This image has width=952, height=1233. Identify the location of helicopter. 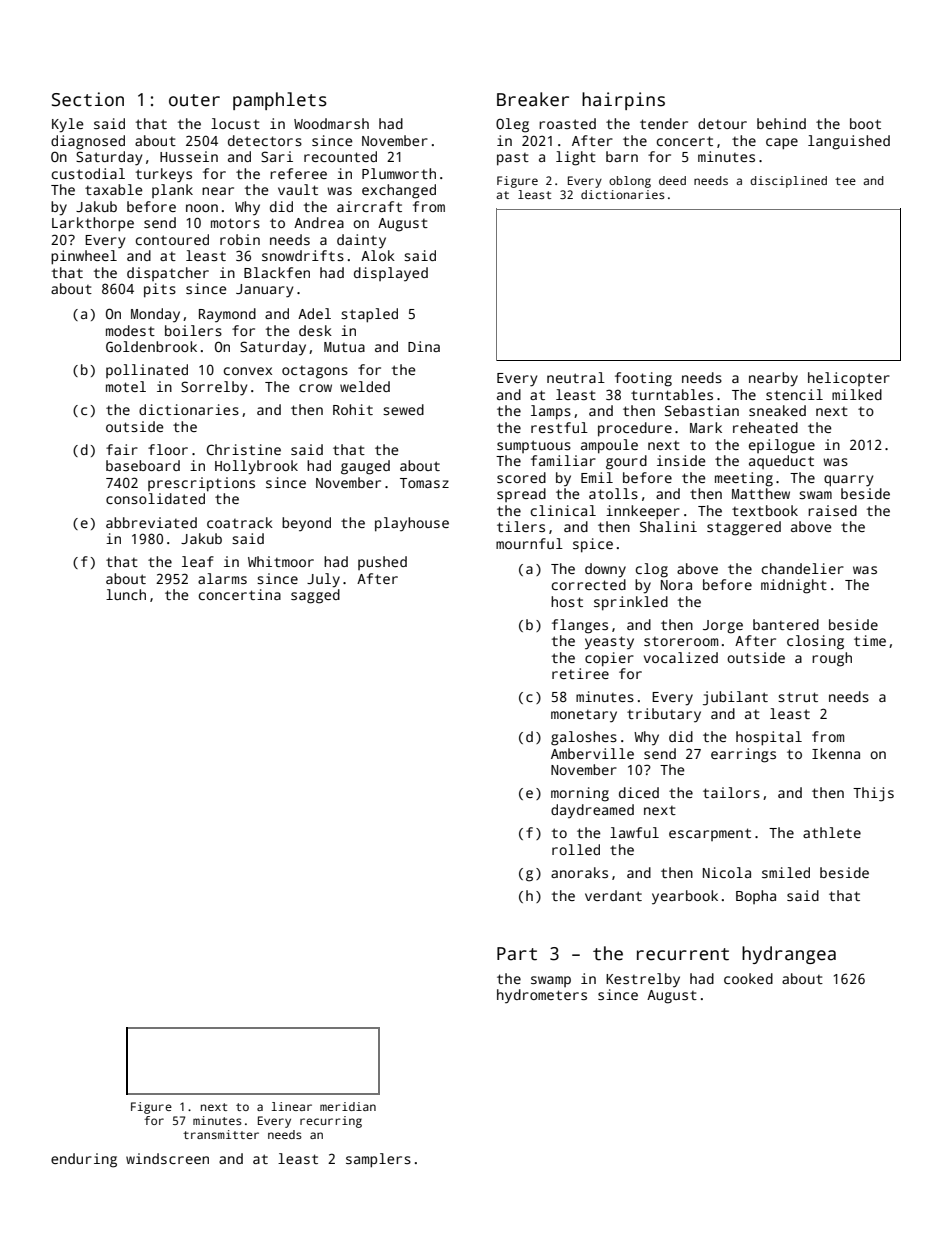
(849, 379).
